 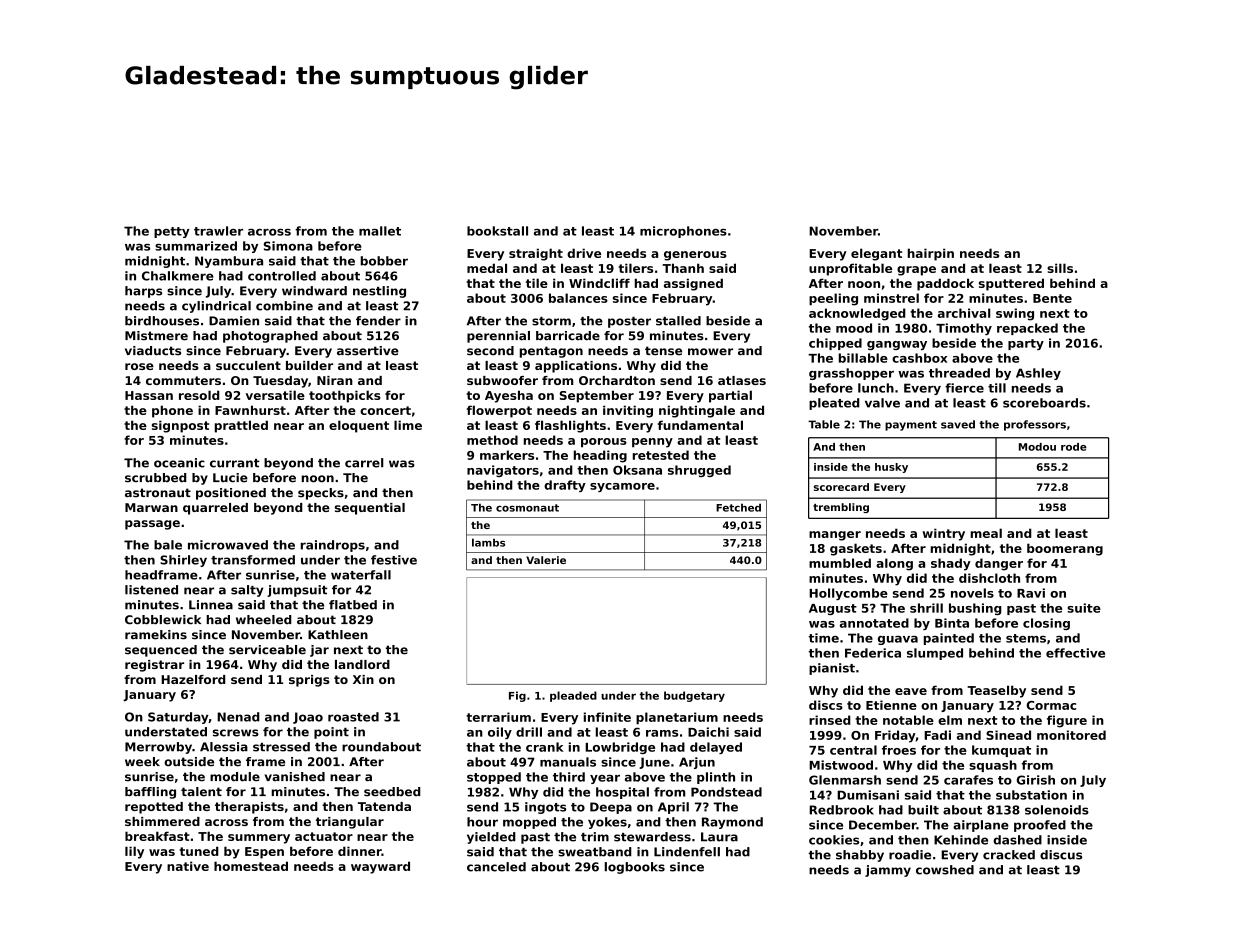 What do you see at coordinates (251, 866) in the image?
I see `homestead` at bounding box center [251, 866].
